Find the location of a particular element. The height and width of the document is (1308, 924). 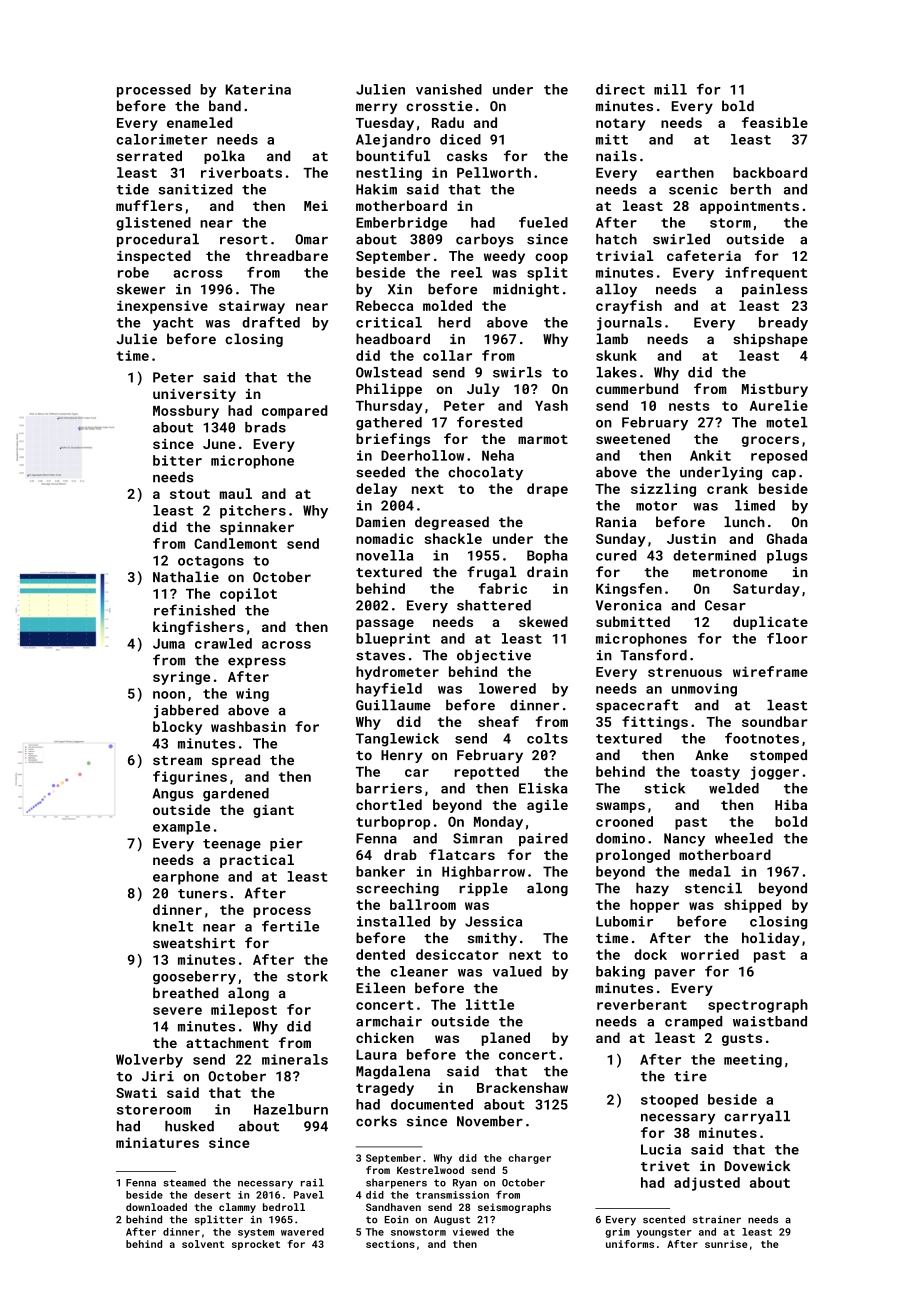

bready is located at coordinates (783, 324).
